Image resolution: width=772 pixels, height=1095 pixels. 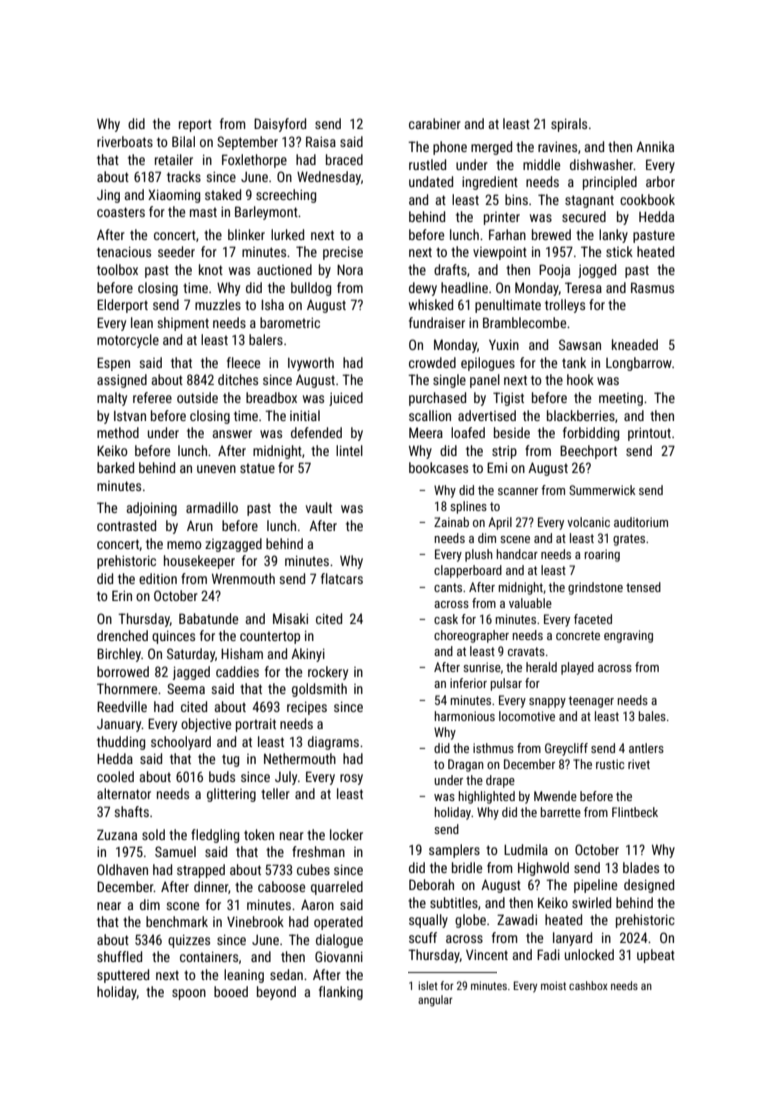 I want to click on scanner, so click(x=518, y=491).
